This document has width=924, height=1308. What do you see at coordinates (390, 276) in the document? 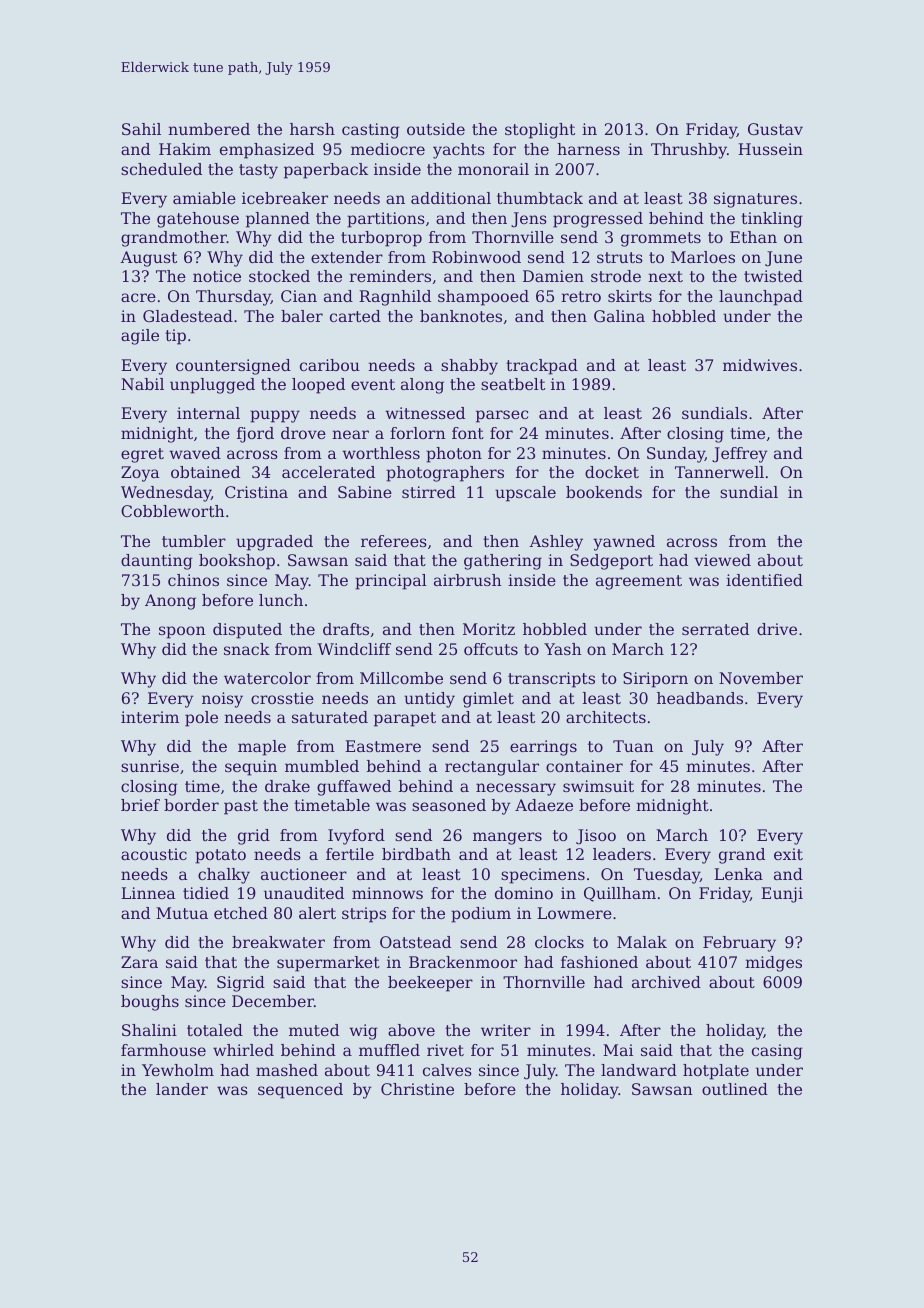
I see `reminders` at bounding box center [390, 276].
